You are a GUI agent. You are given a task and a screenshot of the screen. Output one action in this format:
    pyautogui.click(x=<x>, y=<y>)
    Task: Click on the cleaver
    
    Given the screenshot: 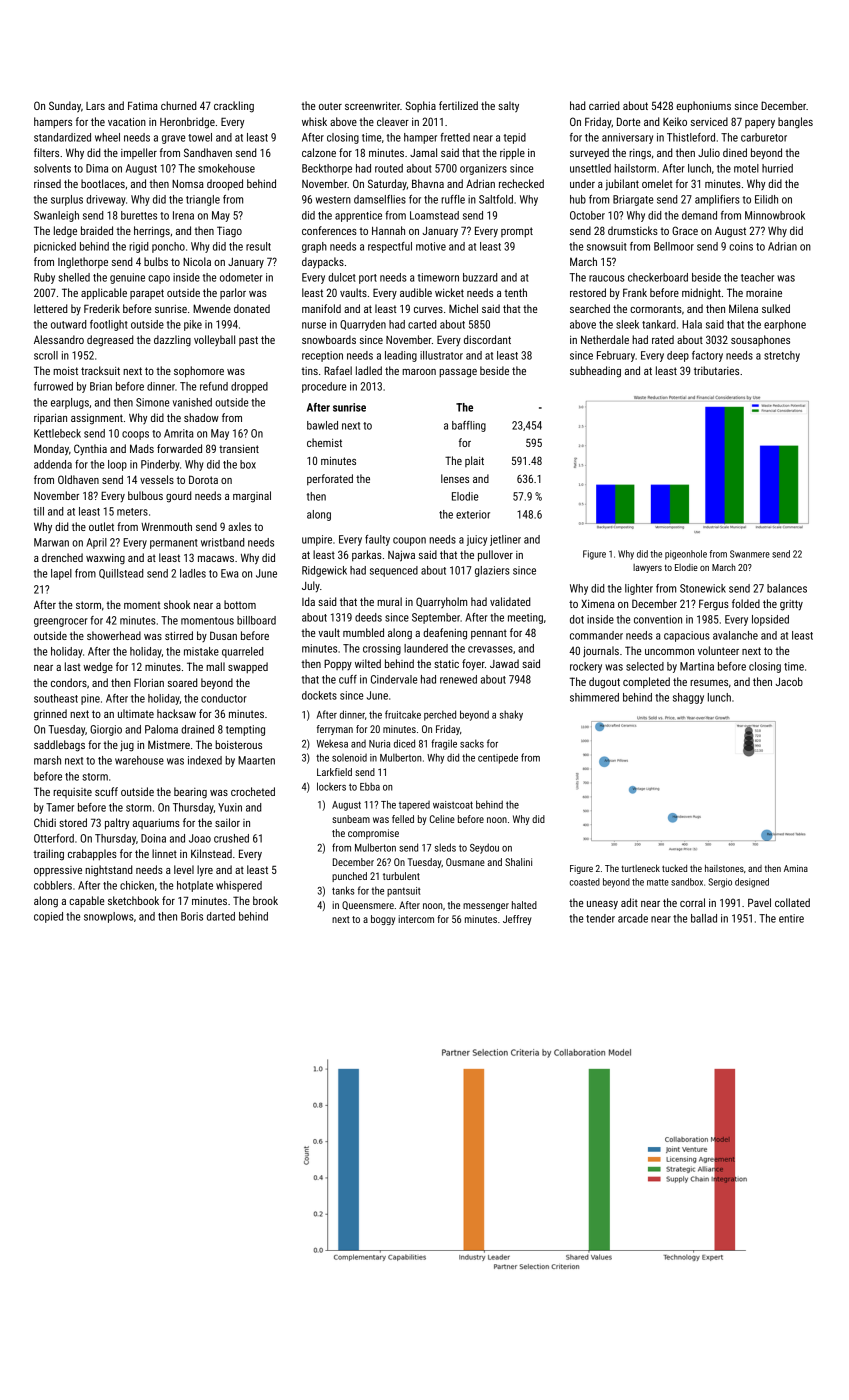 What is the action you would take?
    pyautogui.click(x=393, y=121)
